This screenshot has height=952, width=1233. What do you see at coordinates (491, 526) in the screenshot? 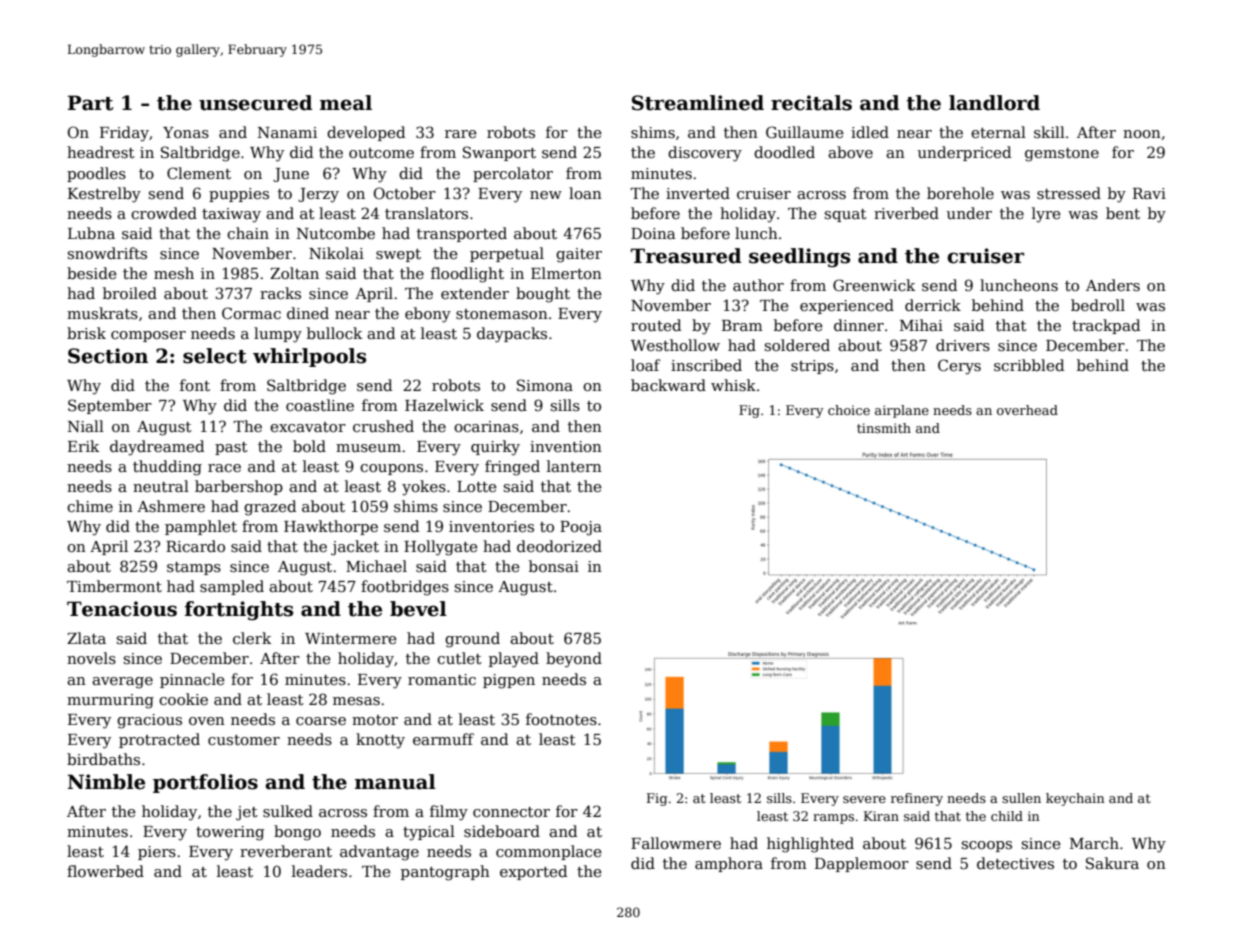
I see `inventories` at bounding box center [491, 526].
